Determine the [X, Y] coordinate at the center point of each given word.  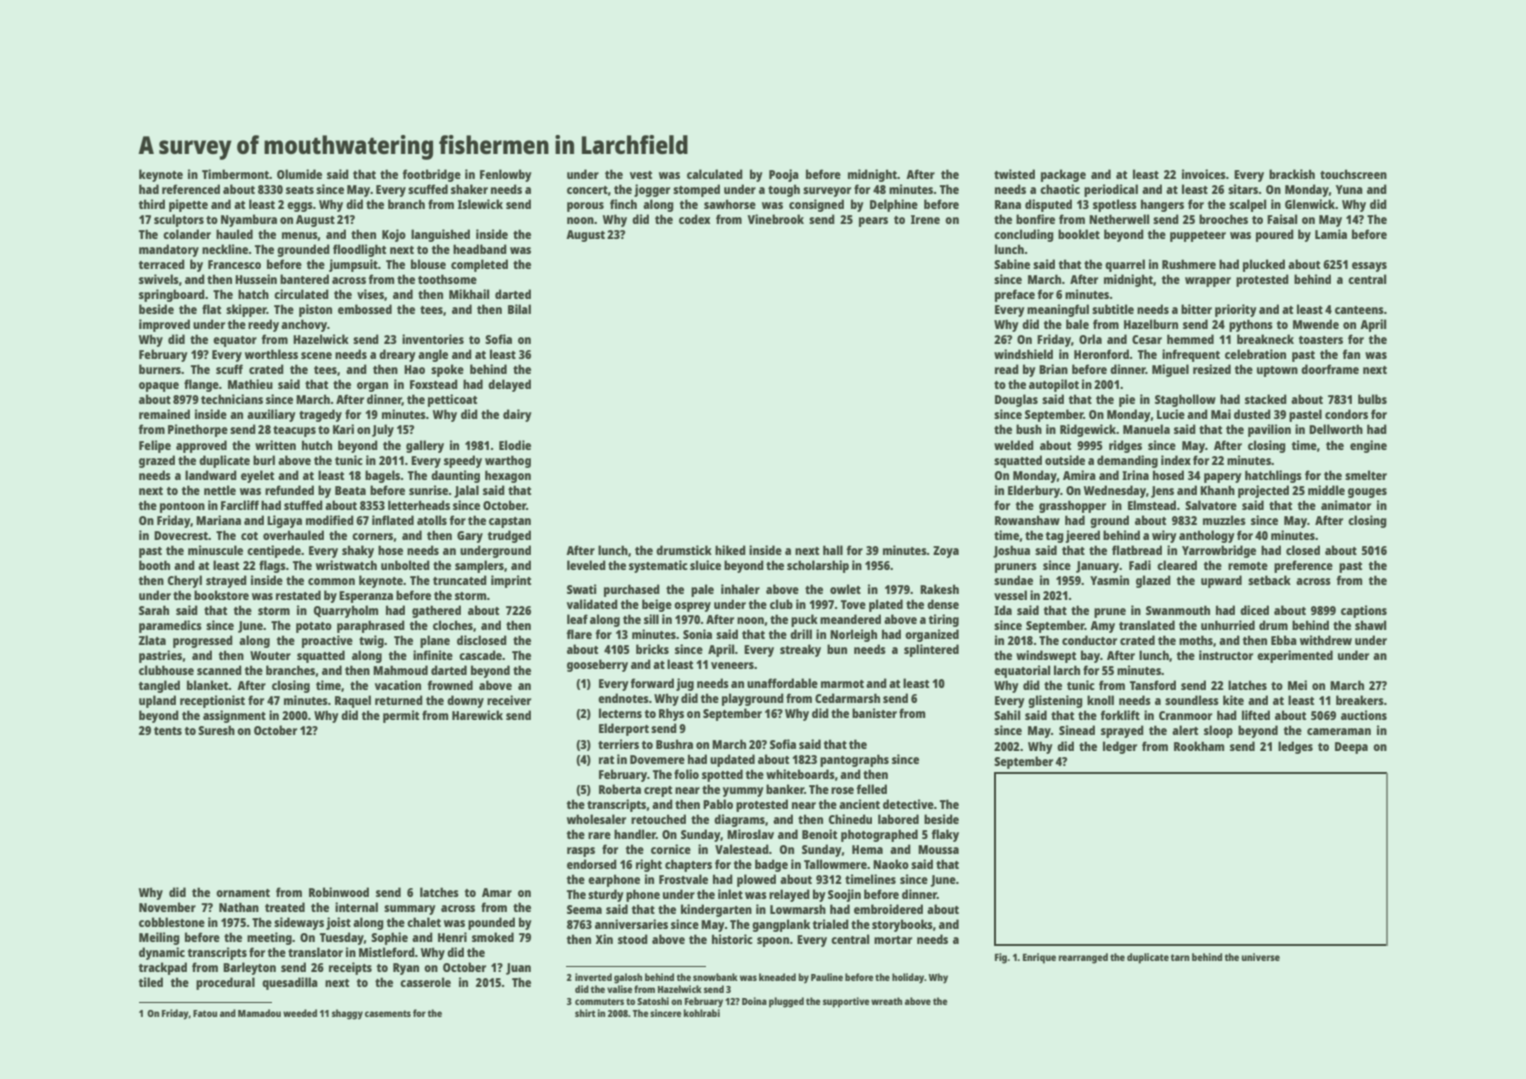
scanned [219, 670]
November [167, 907]
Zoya [946, 552]
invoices [1204, 174]
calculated [715, 174]
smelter [1366, 475]
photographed [879, 835]
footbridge [431, 175]
